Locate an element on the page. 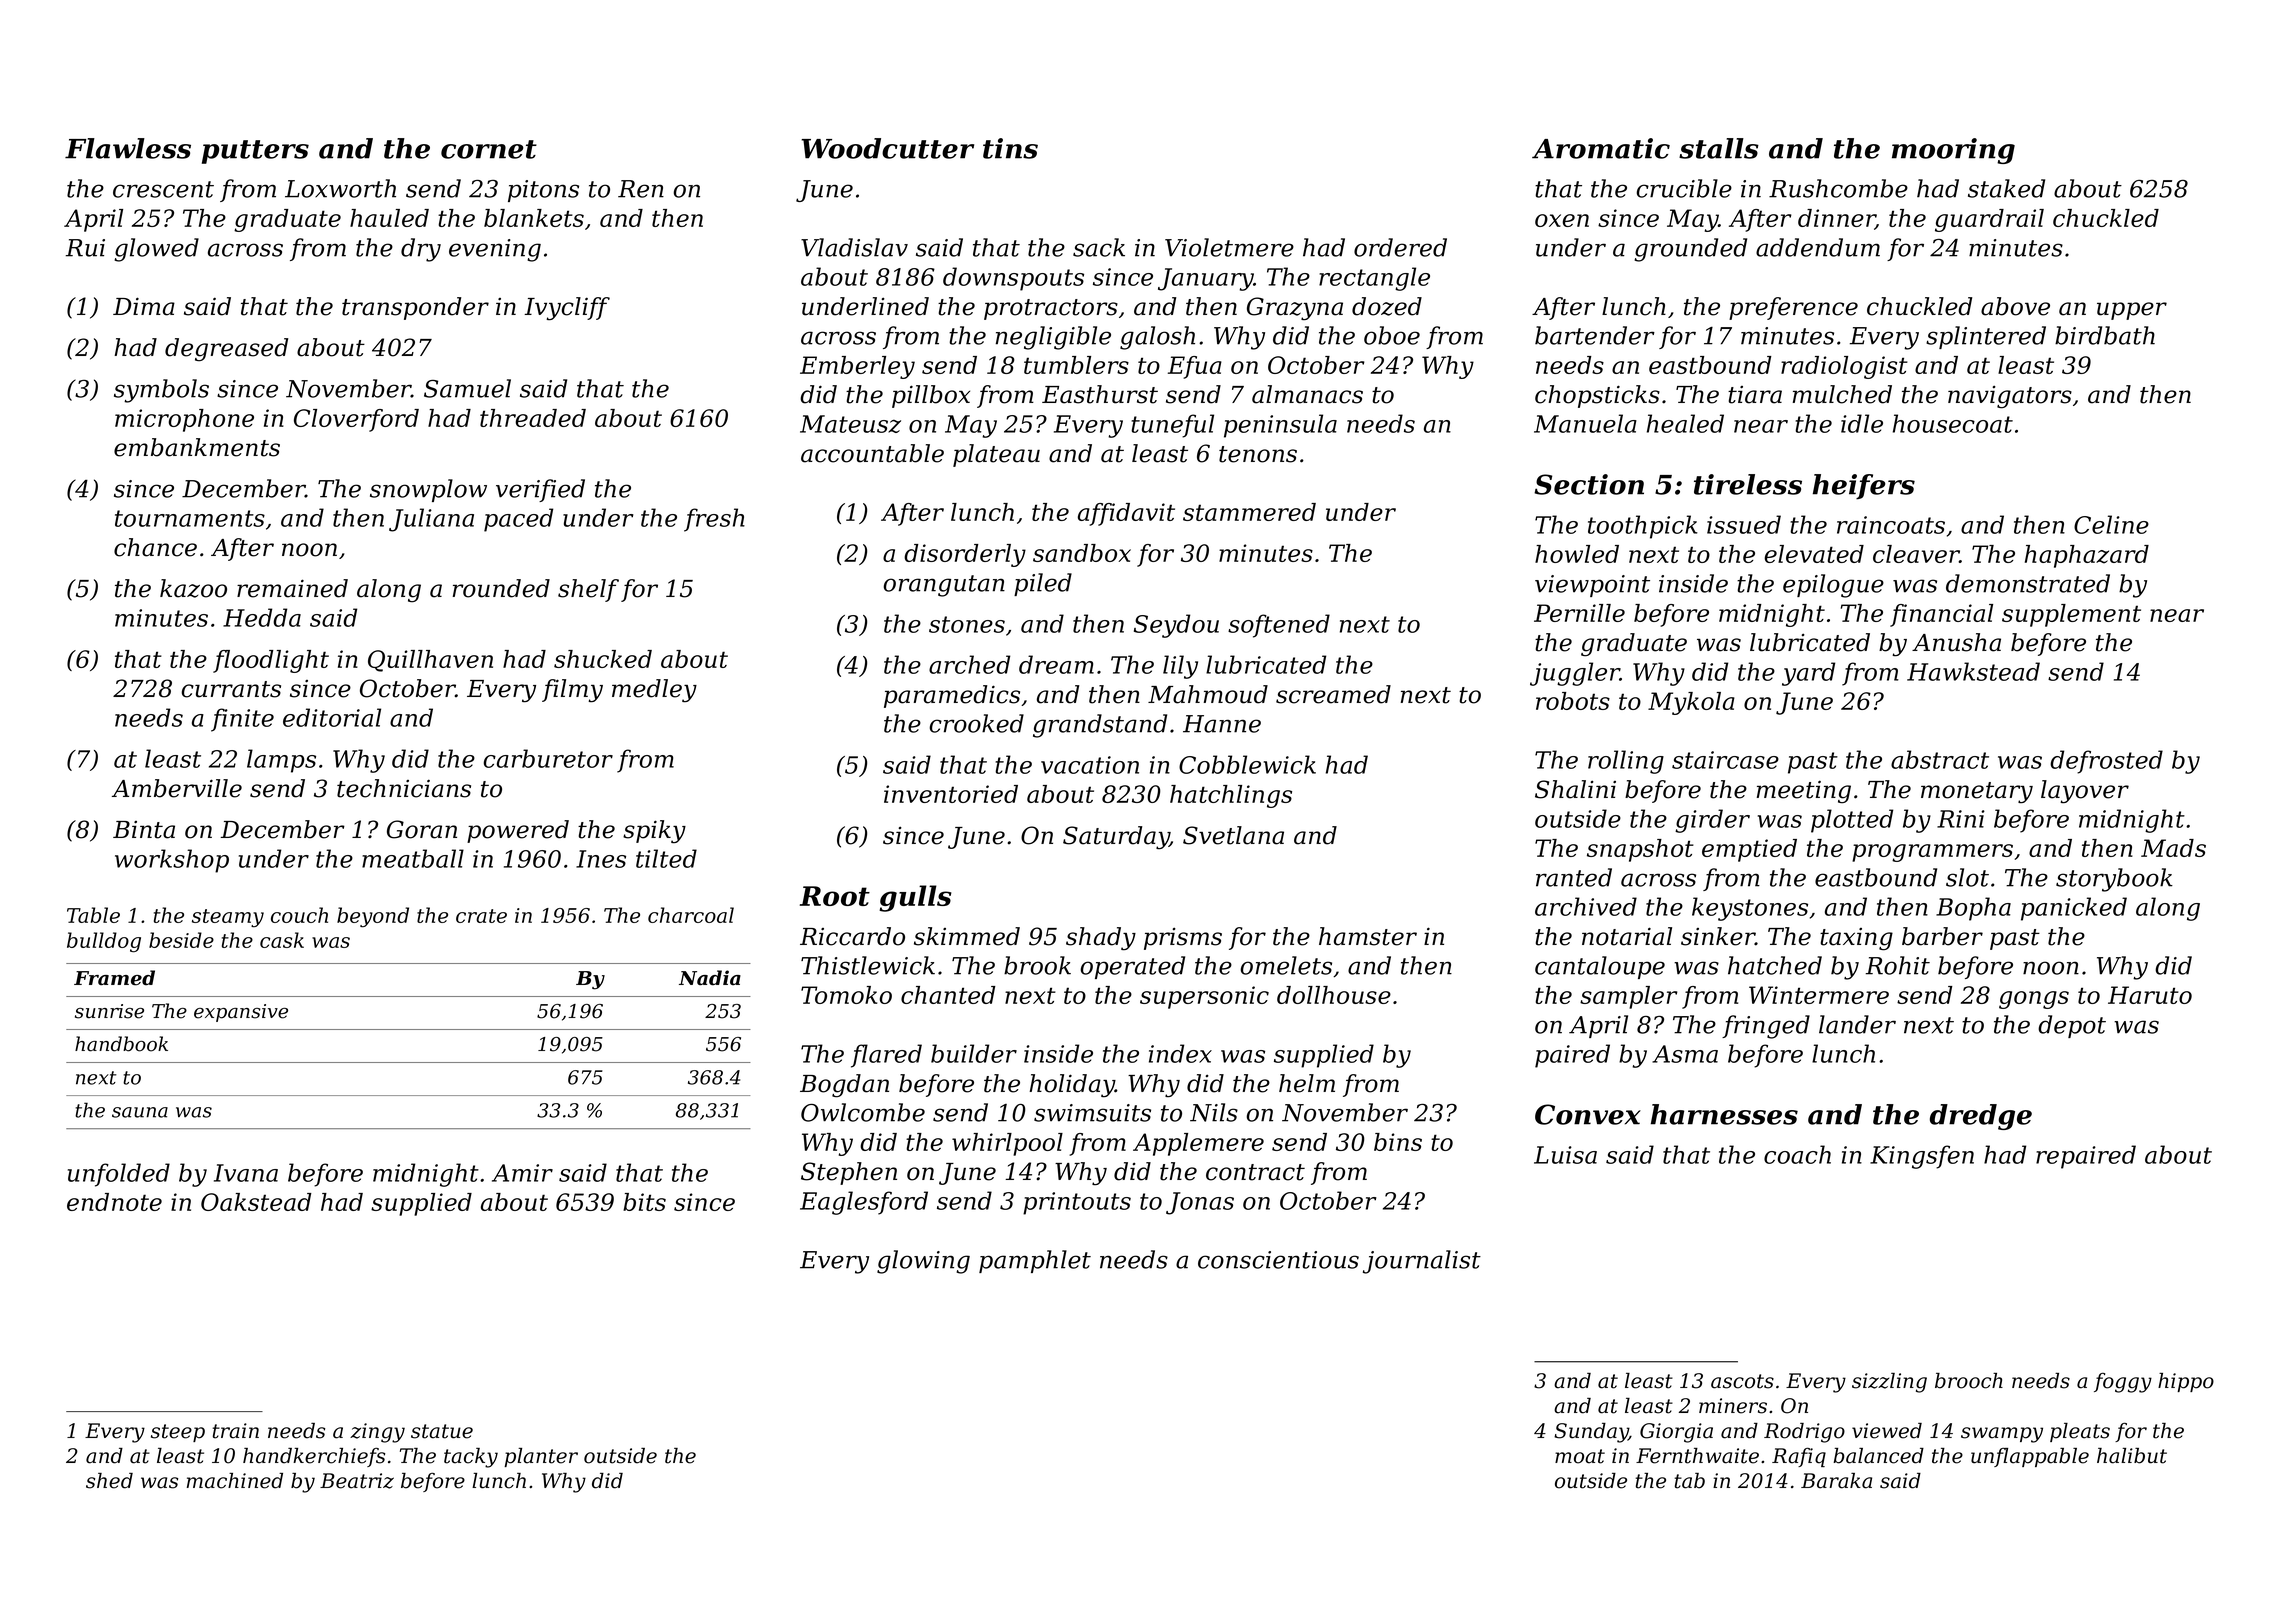 Image resolution: width=2285 pixels, height=1616 pixels. pamphlet is located at coordinates (1035, 1261).
